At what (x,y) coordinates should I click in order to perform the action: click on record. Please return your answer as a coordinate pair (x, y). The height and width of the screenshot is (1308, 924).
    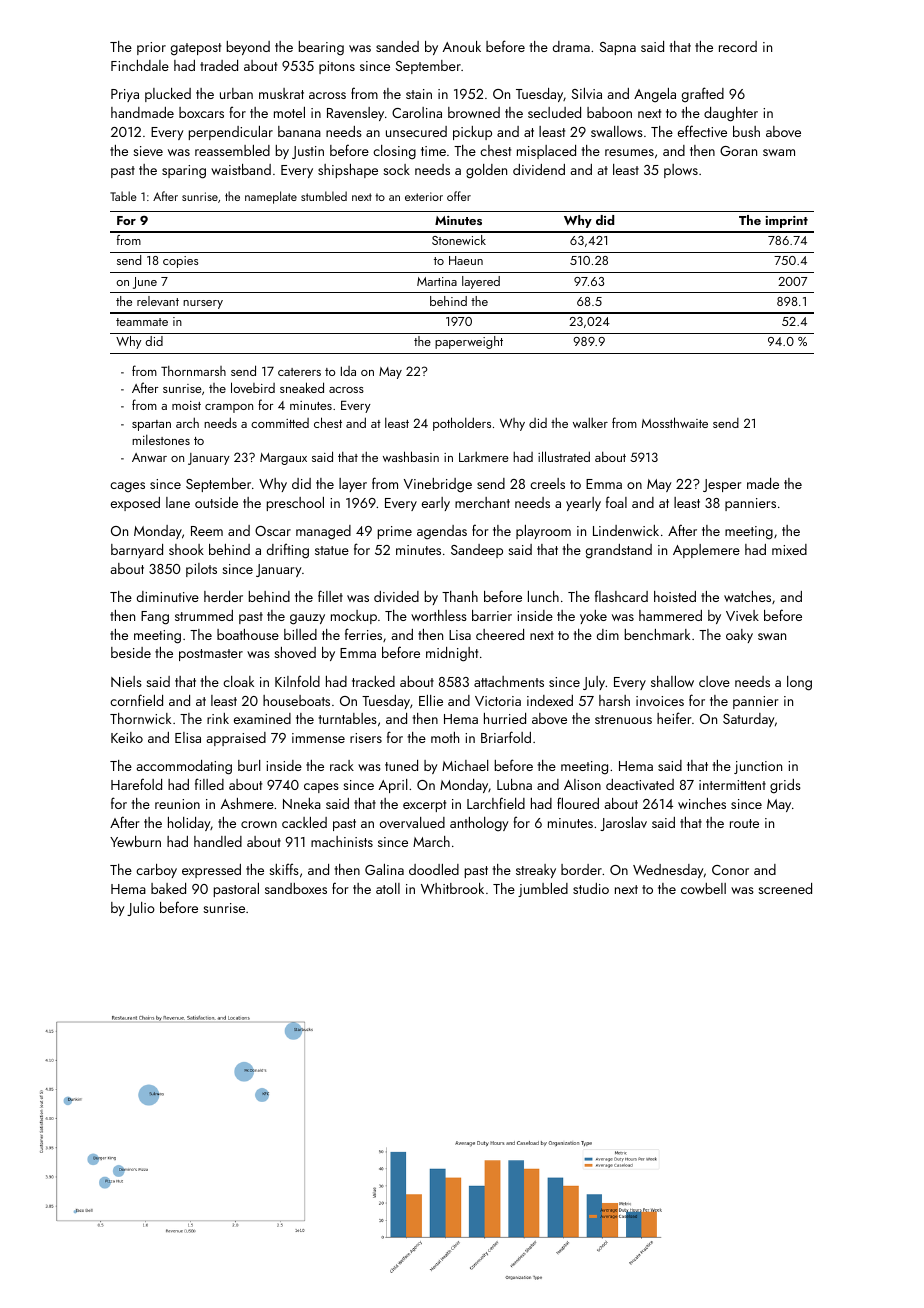
    Looking at the image, I should click on (738, 46).
